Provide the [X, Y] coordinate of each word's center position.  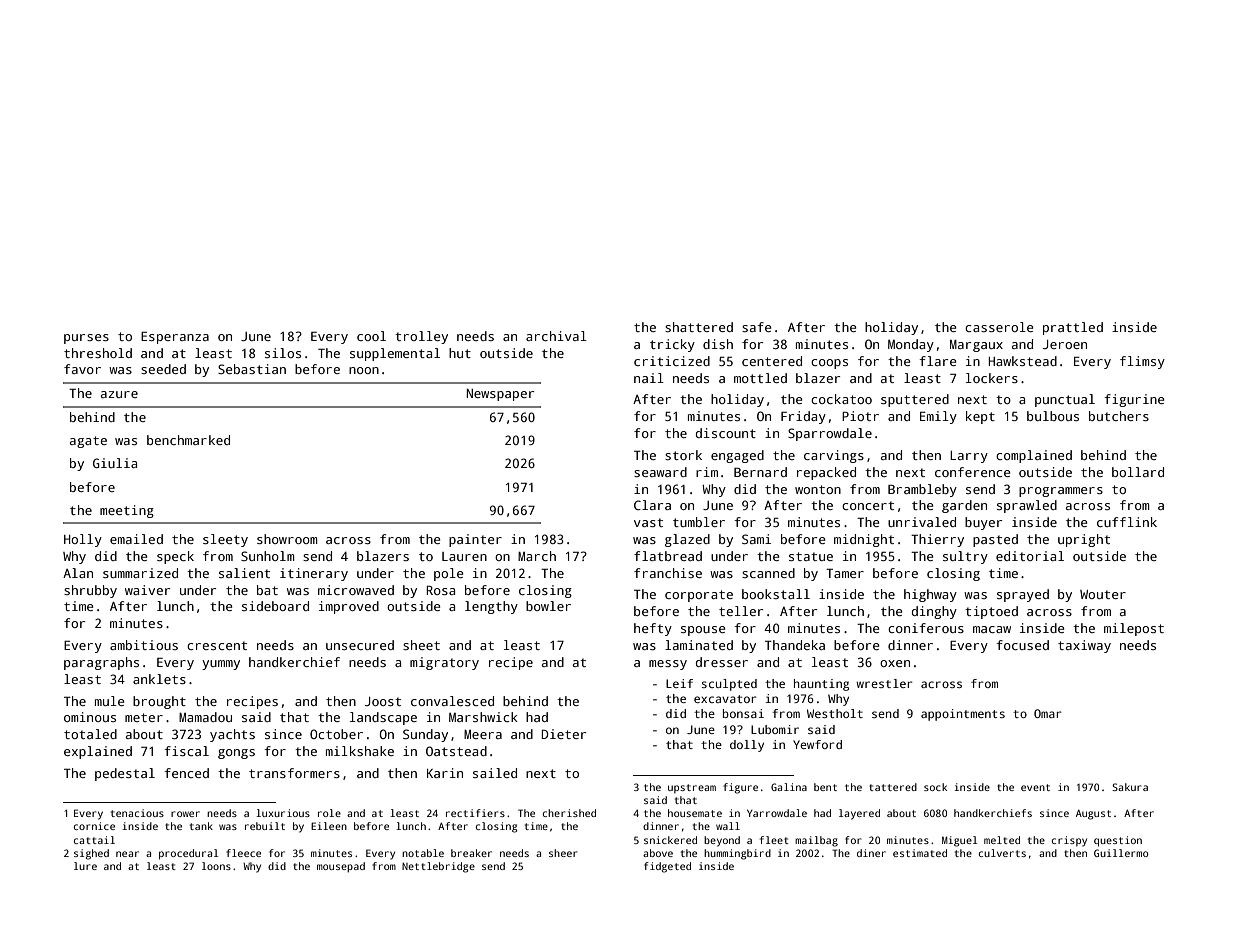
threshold [98, 353]
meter [144, 717]
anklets [159, 679]
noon [364, 370]
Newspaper [500, 395]
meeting [127, 511]
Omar [1047, 713]
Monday [911, 345]
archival [556, 336]
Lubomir [775, 729]
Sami [756, 539]
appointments [963, 715]
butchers [1119, 416]
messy [668, 665]
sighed [91, 854]
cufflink [1127, 522]
